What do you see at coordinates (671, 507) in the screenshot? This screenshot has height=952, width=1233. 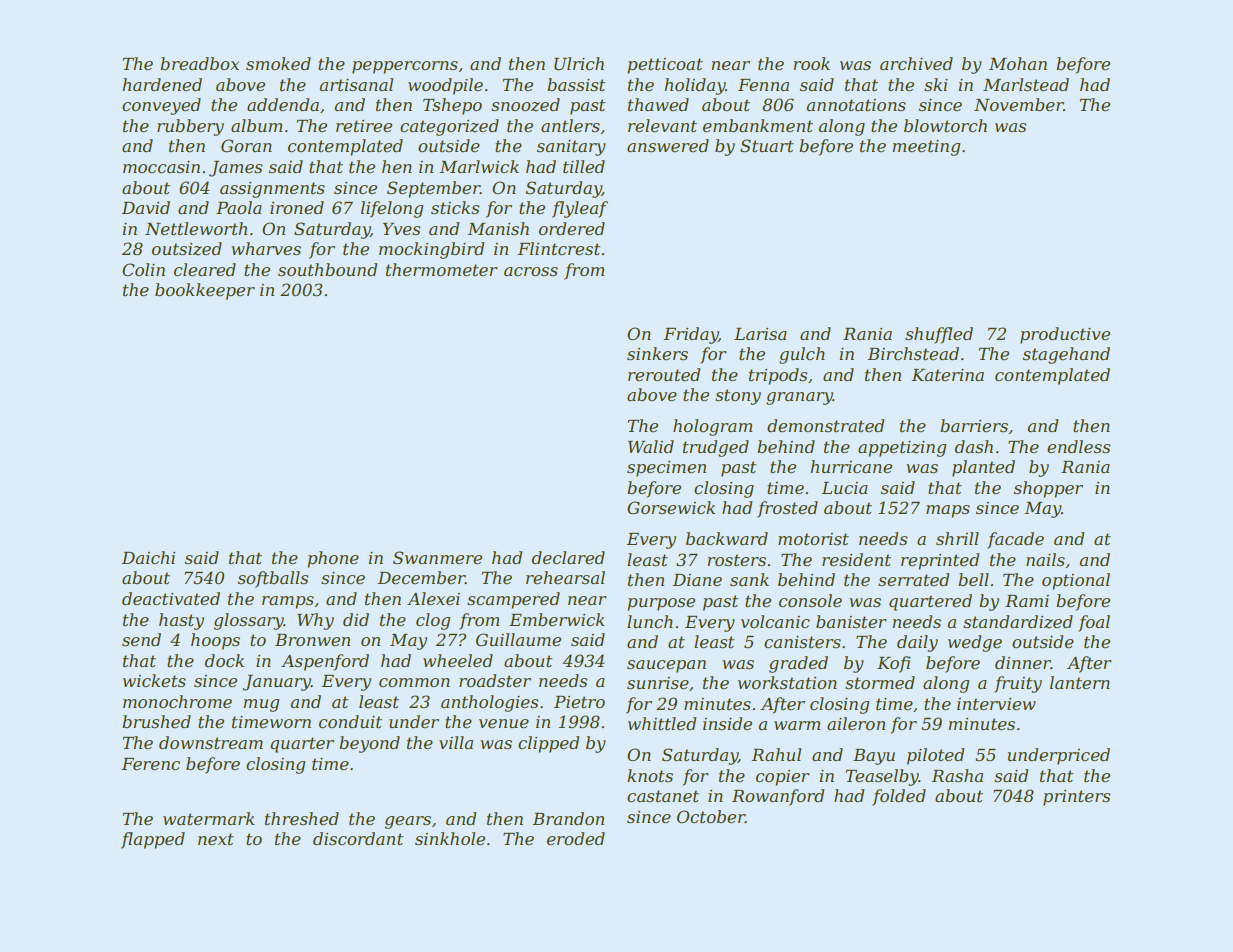 I see `Gorsewick` at bounding box center [671, 507].
